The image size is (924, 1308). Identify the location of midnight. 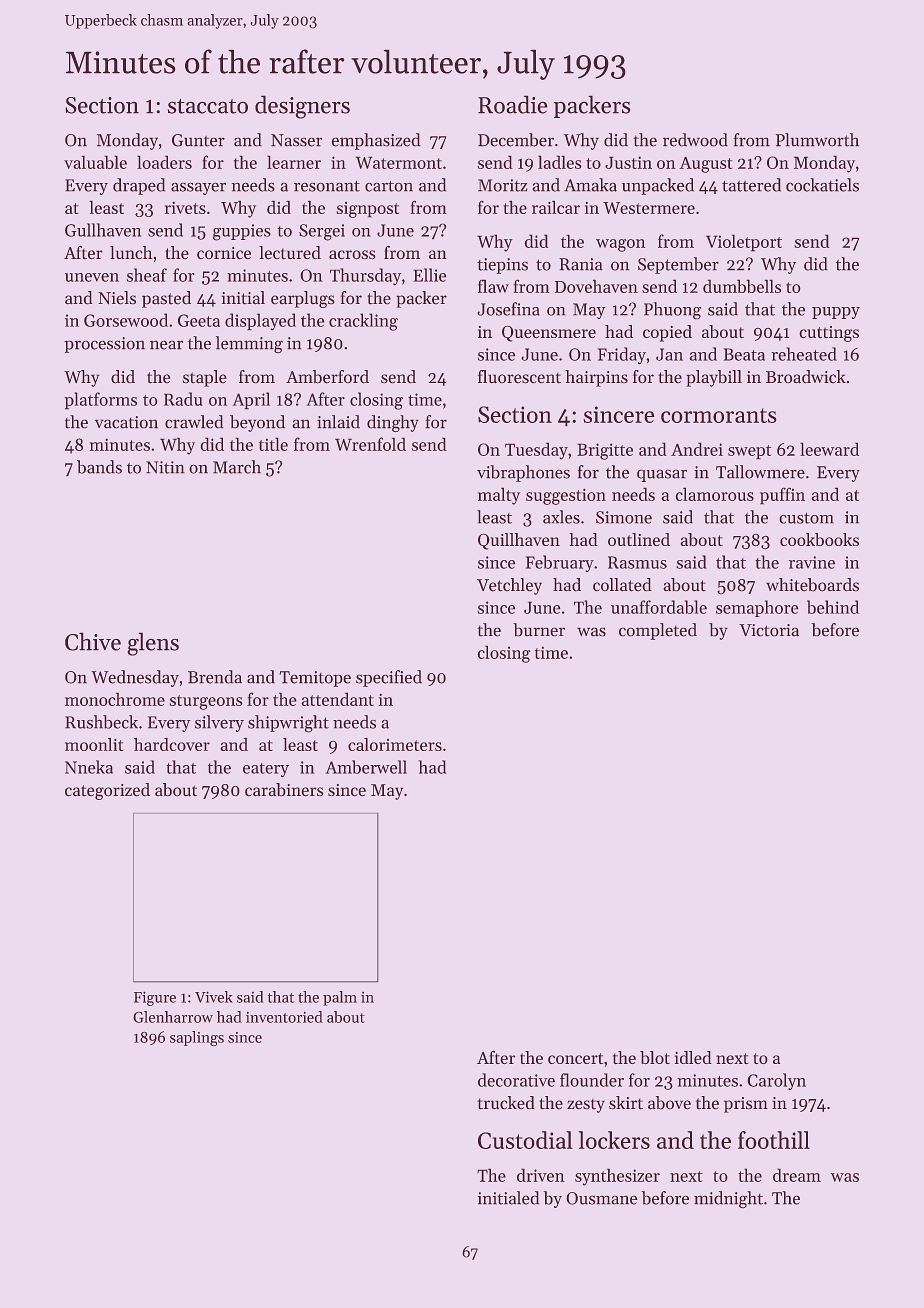
(728, 1199).
